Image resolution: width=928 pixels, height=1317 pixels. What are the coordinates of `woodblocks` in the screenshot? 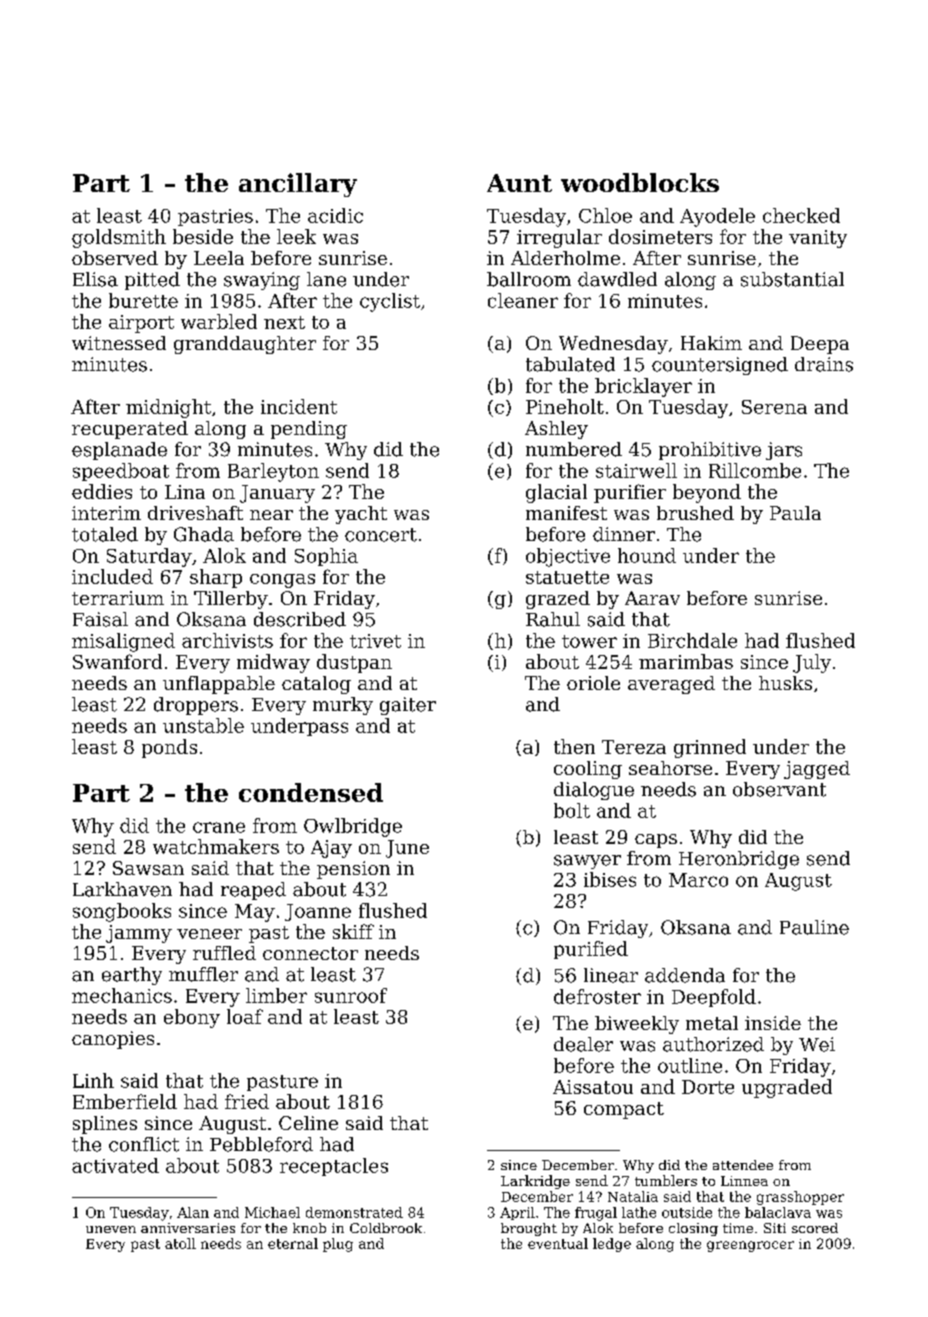 It's located at (640, 182).
